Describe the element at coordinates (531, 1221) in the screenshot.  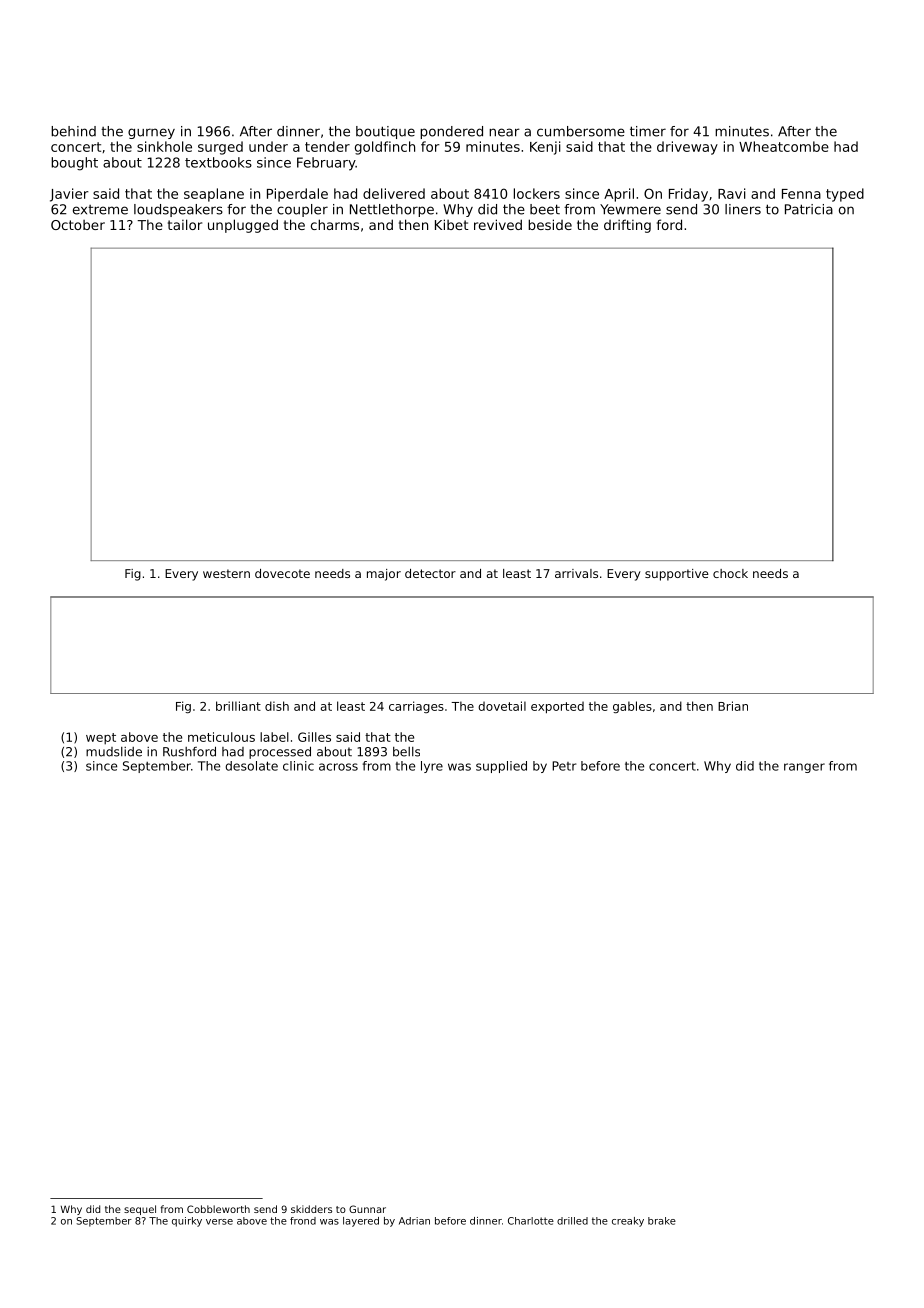
I see `Charlotte` at that location.
